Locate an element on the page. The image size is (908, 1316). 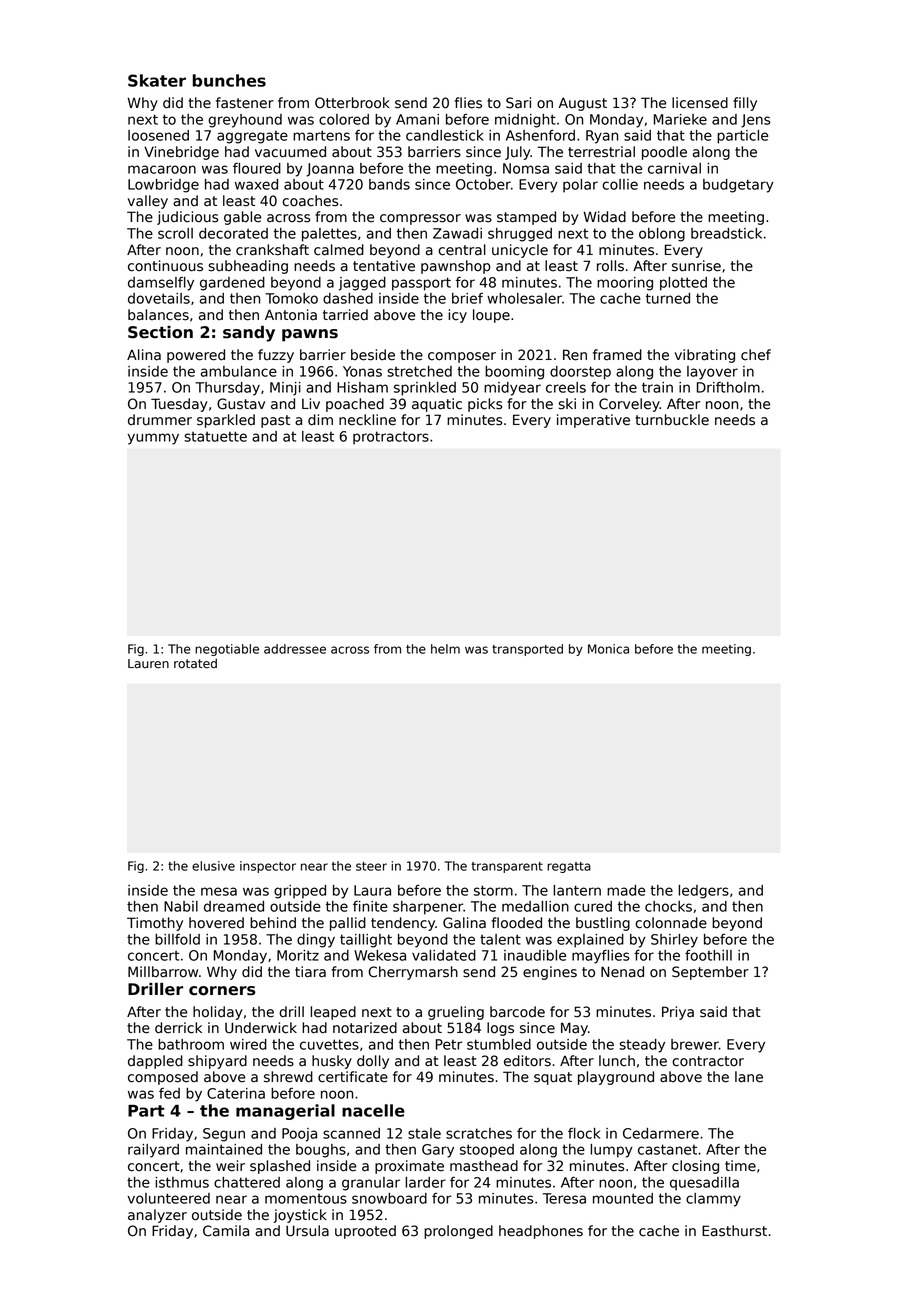
Skater is located at coordinates (157, 80).
